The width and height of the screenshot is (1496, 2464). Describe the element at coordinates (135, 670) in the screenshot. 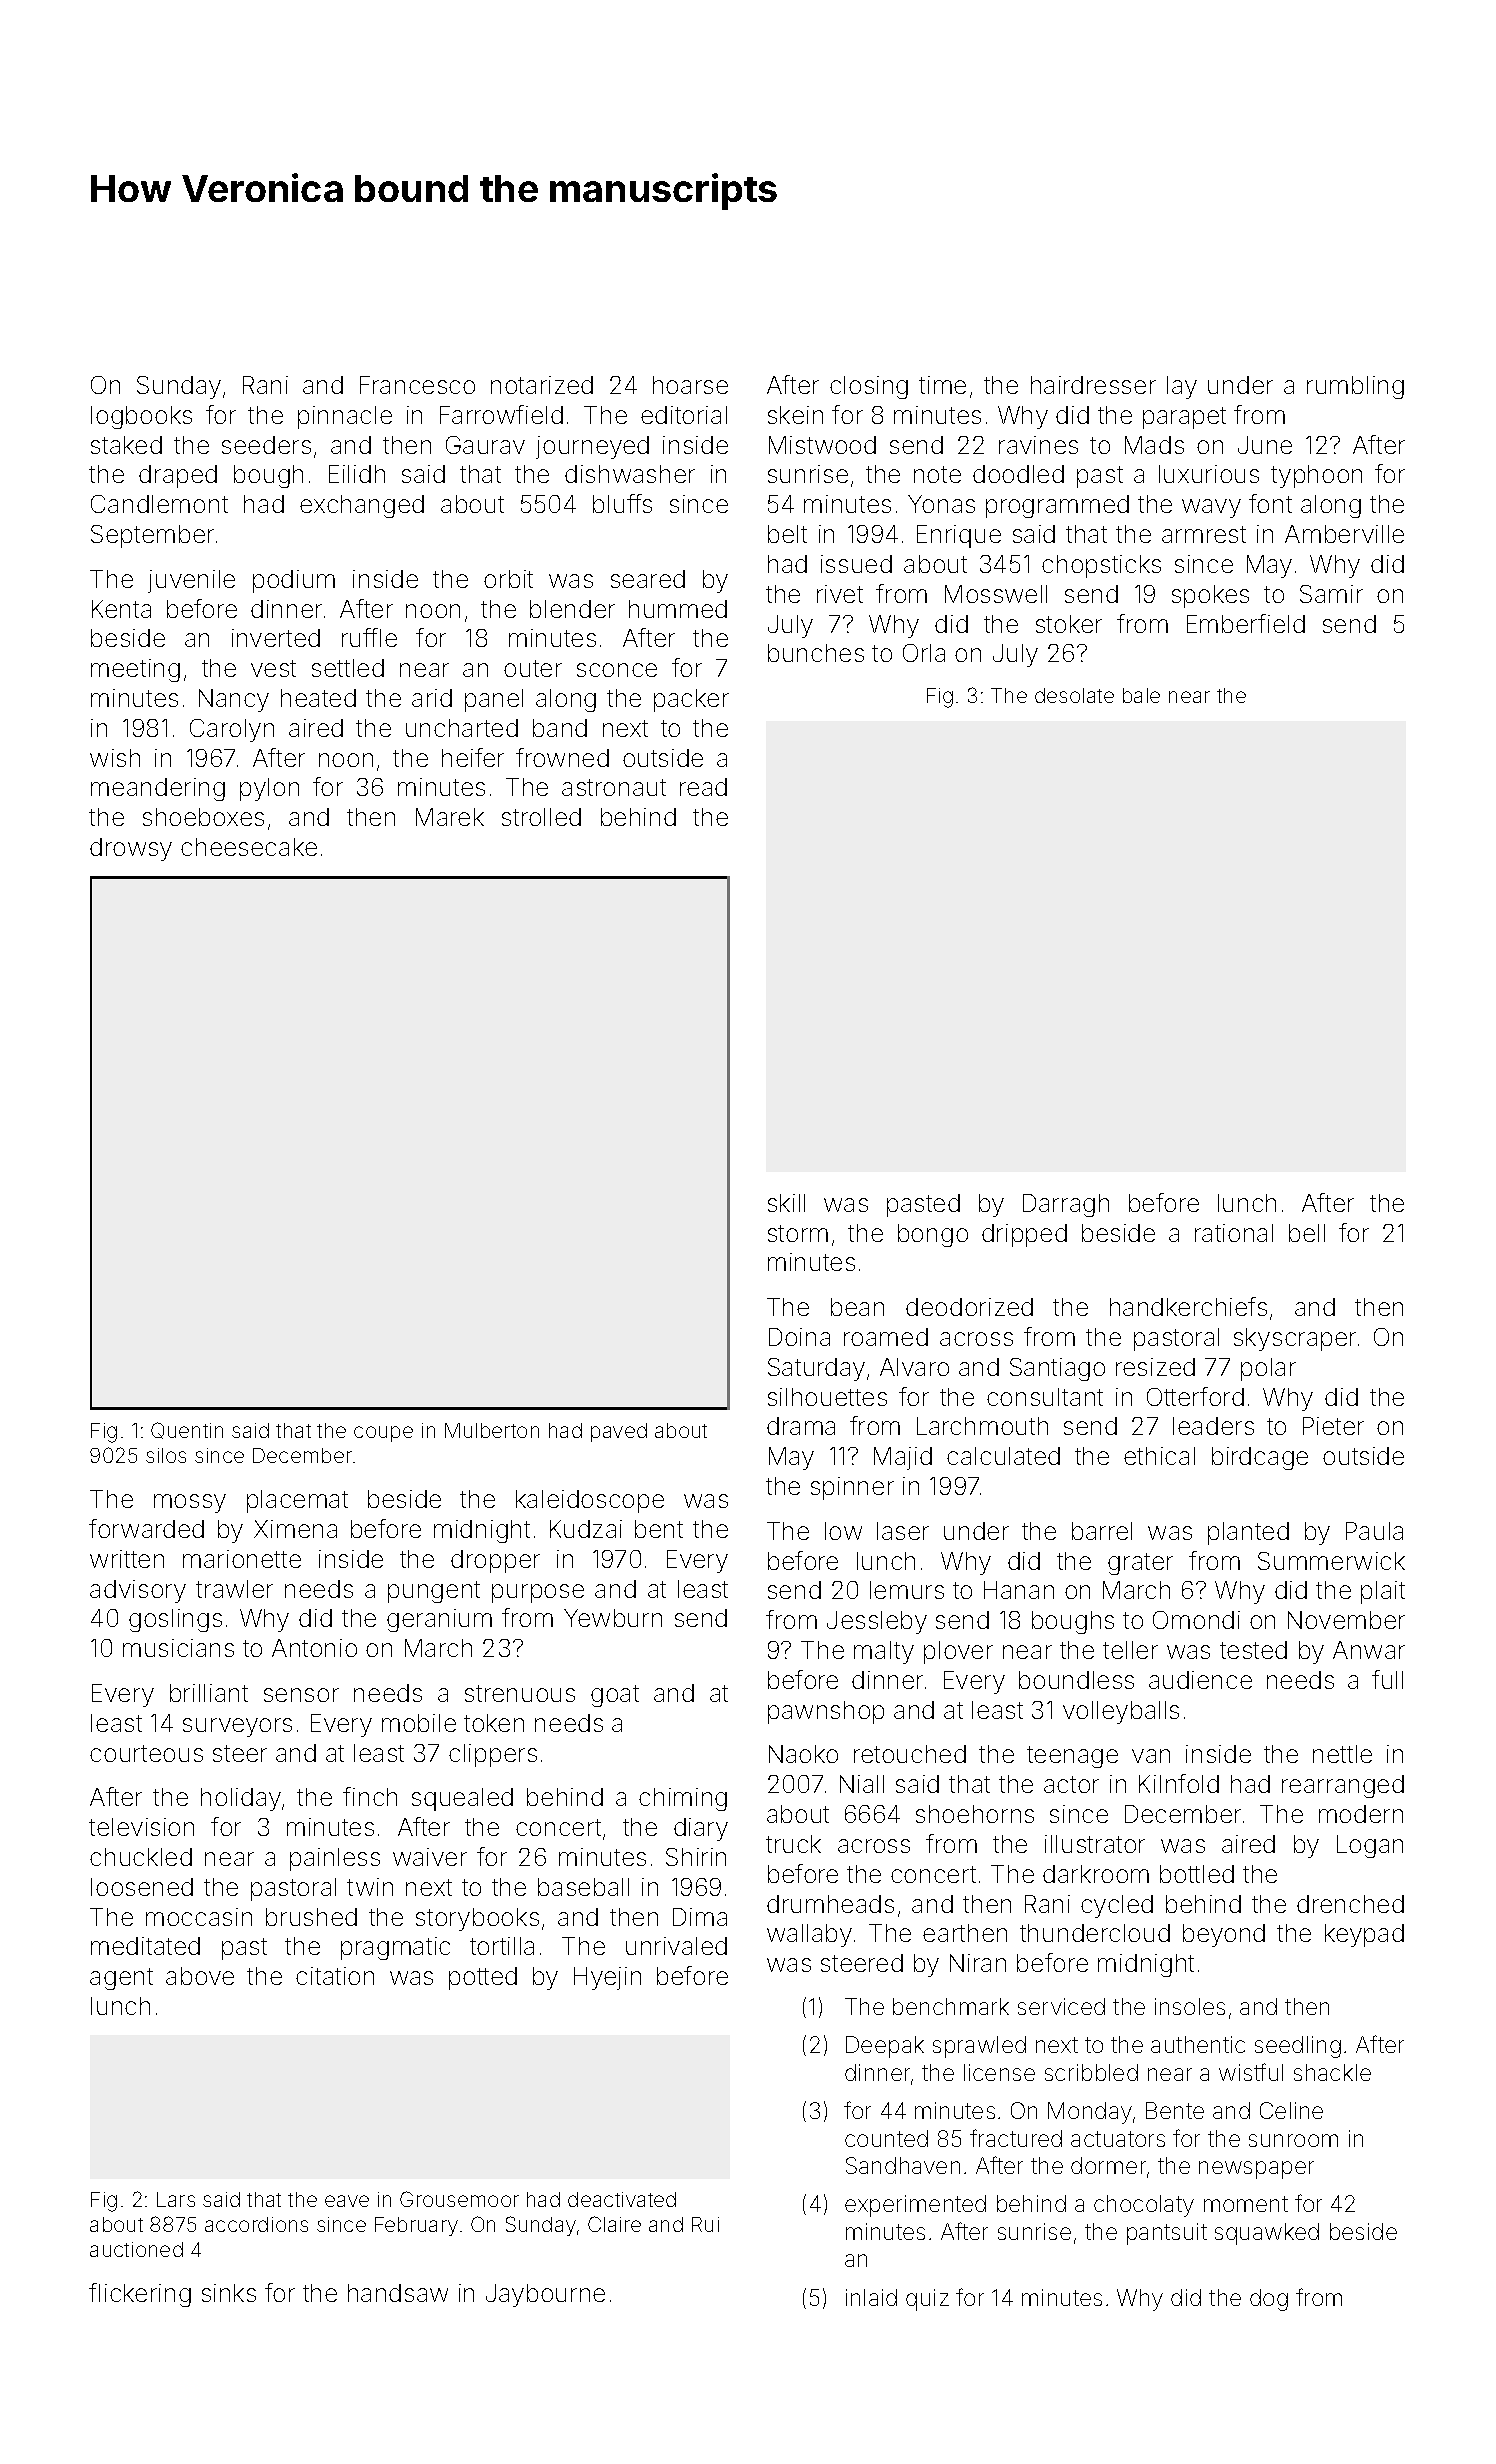

I see `meeting` at that location.
